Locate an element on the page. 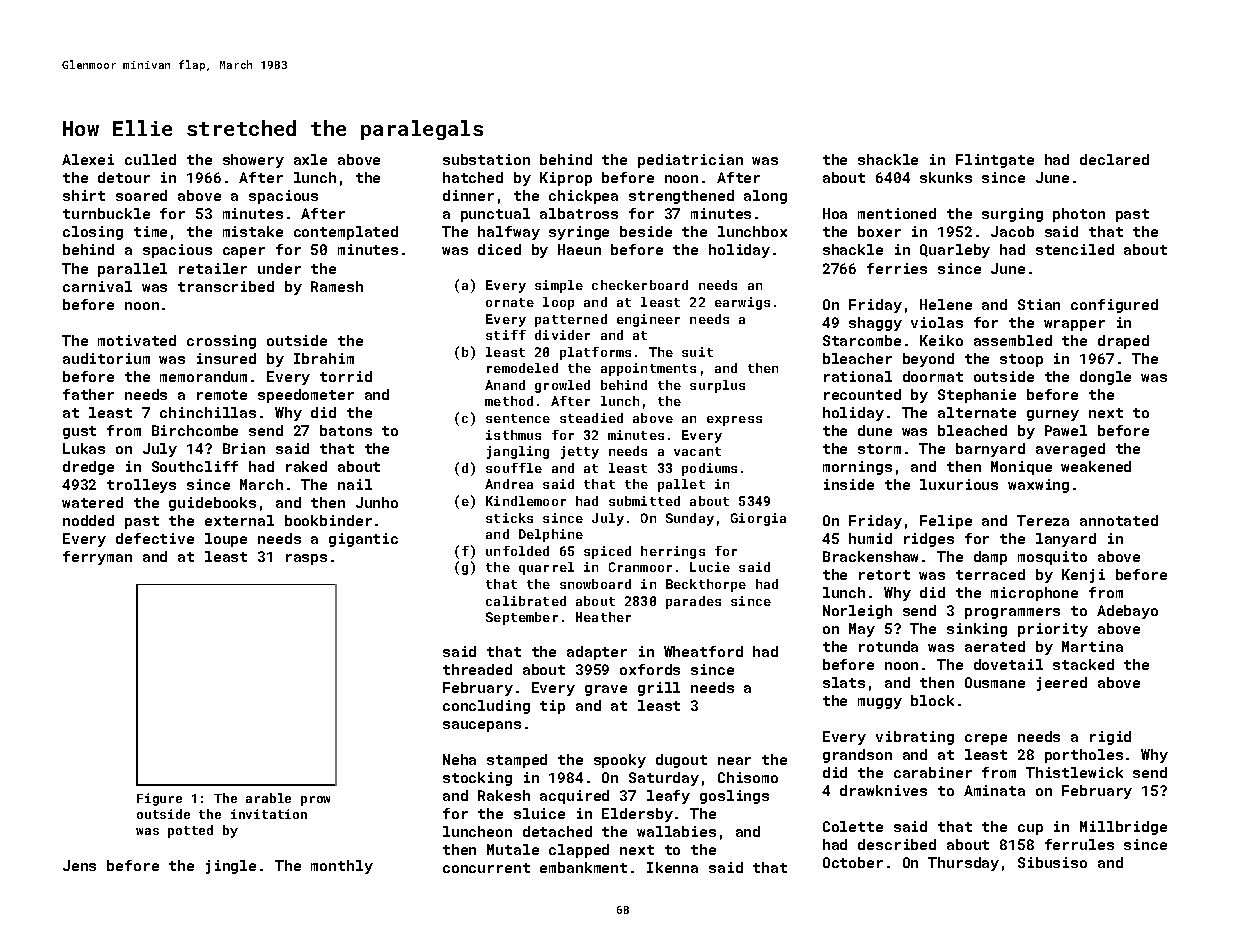 The height and width of the document is (952, 1233). albatross is located at coordinates (579, 213).
